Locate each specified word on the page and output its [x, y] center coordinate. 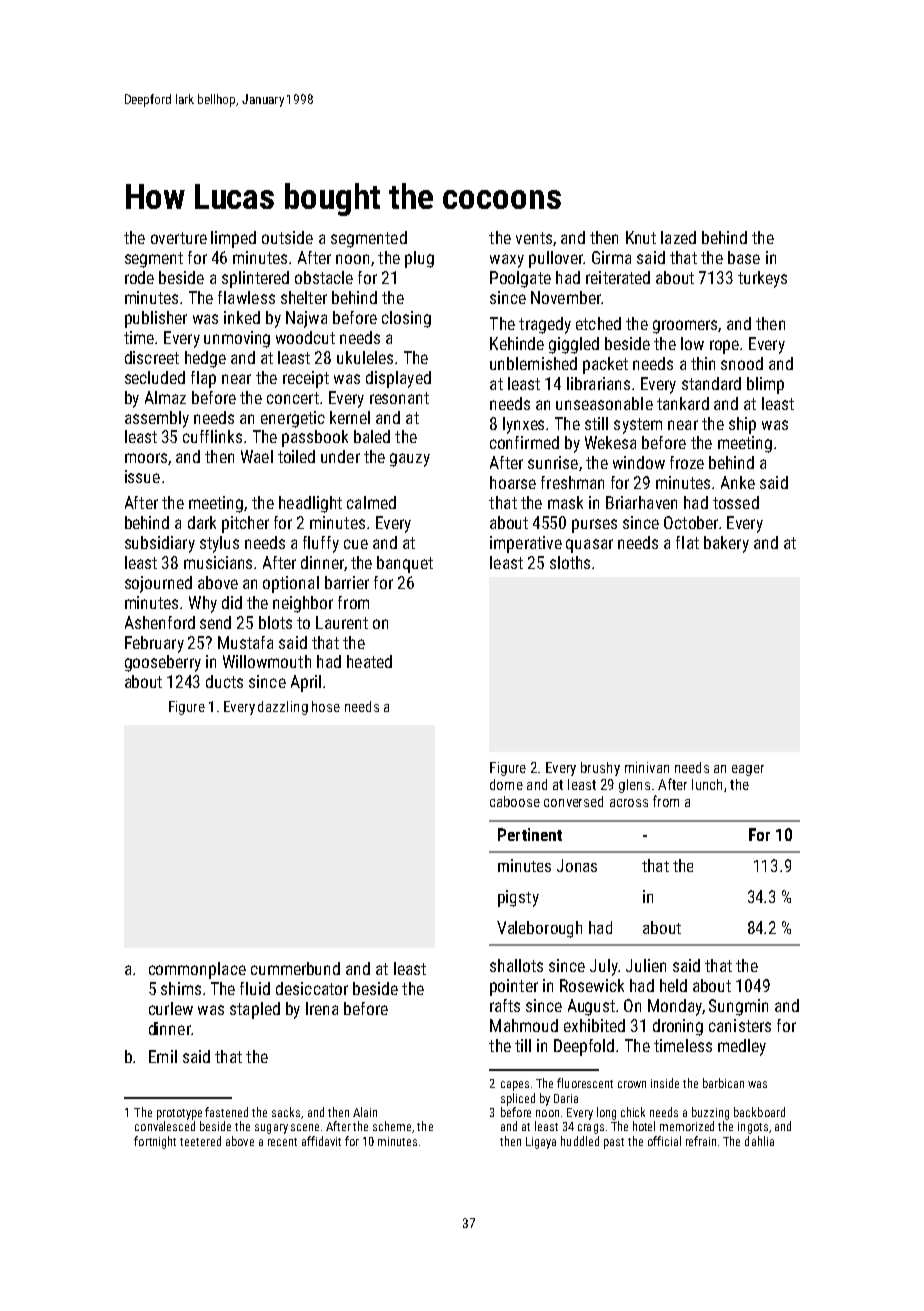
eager [748, 770]
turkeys [762, 279]
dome [506, 784]
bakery [726, 544]
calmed [371, 502]
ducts [224, 681]
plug [419, 259]
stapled [255, 1010]
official [664, 1141]
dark [202, 522]
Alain [365, 1112]
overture [179, 238]
